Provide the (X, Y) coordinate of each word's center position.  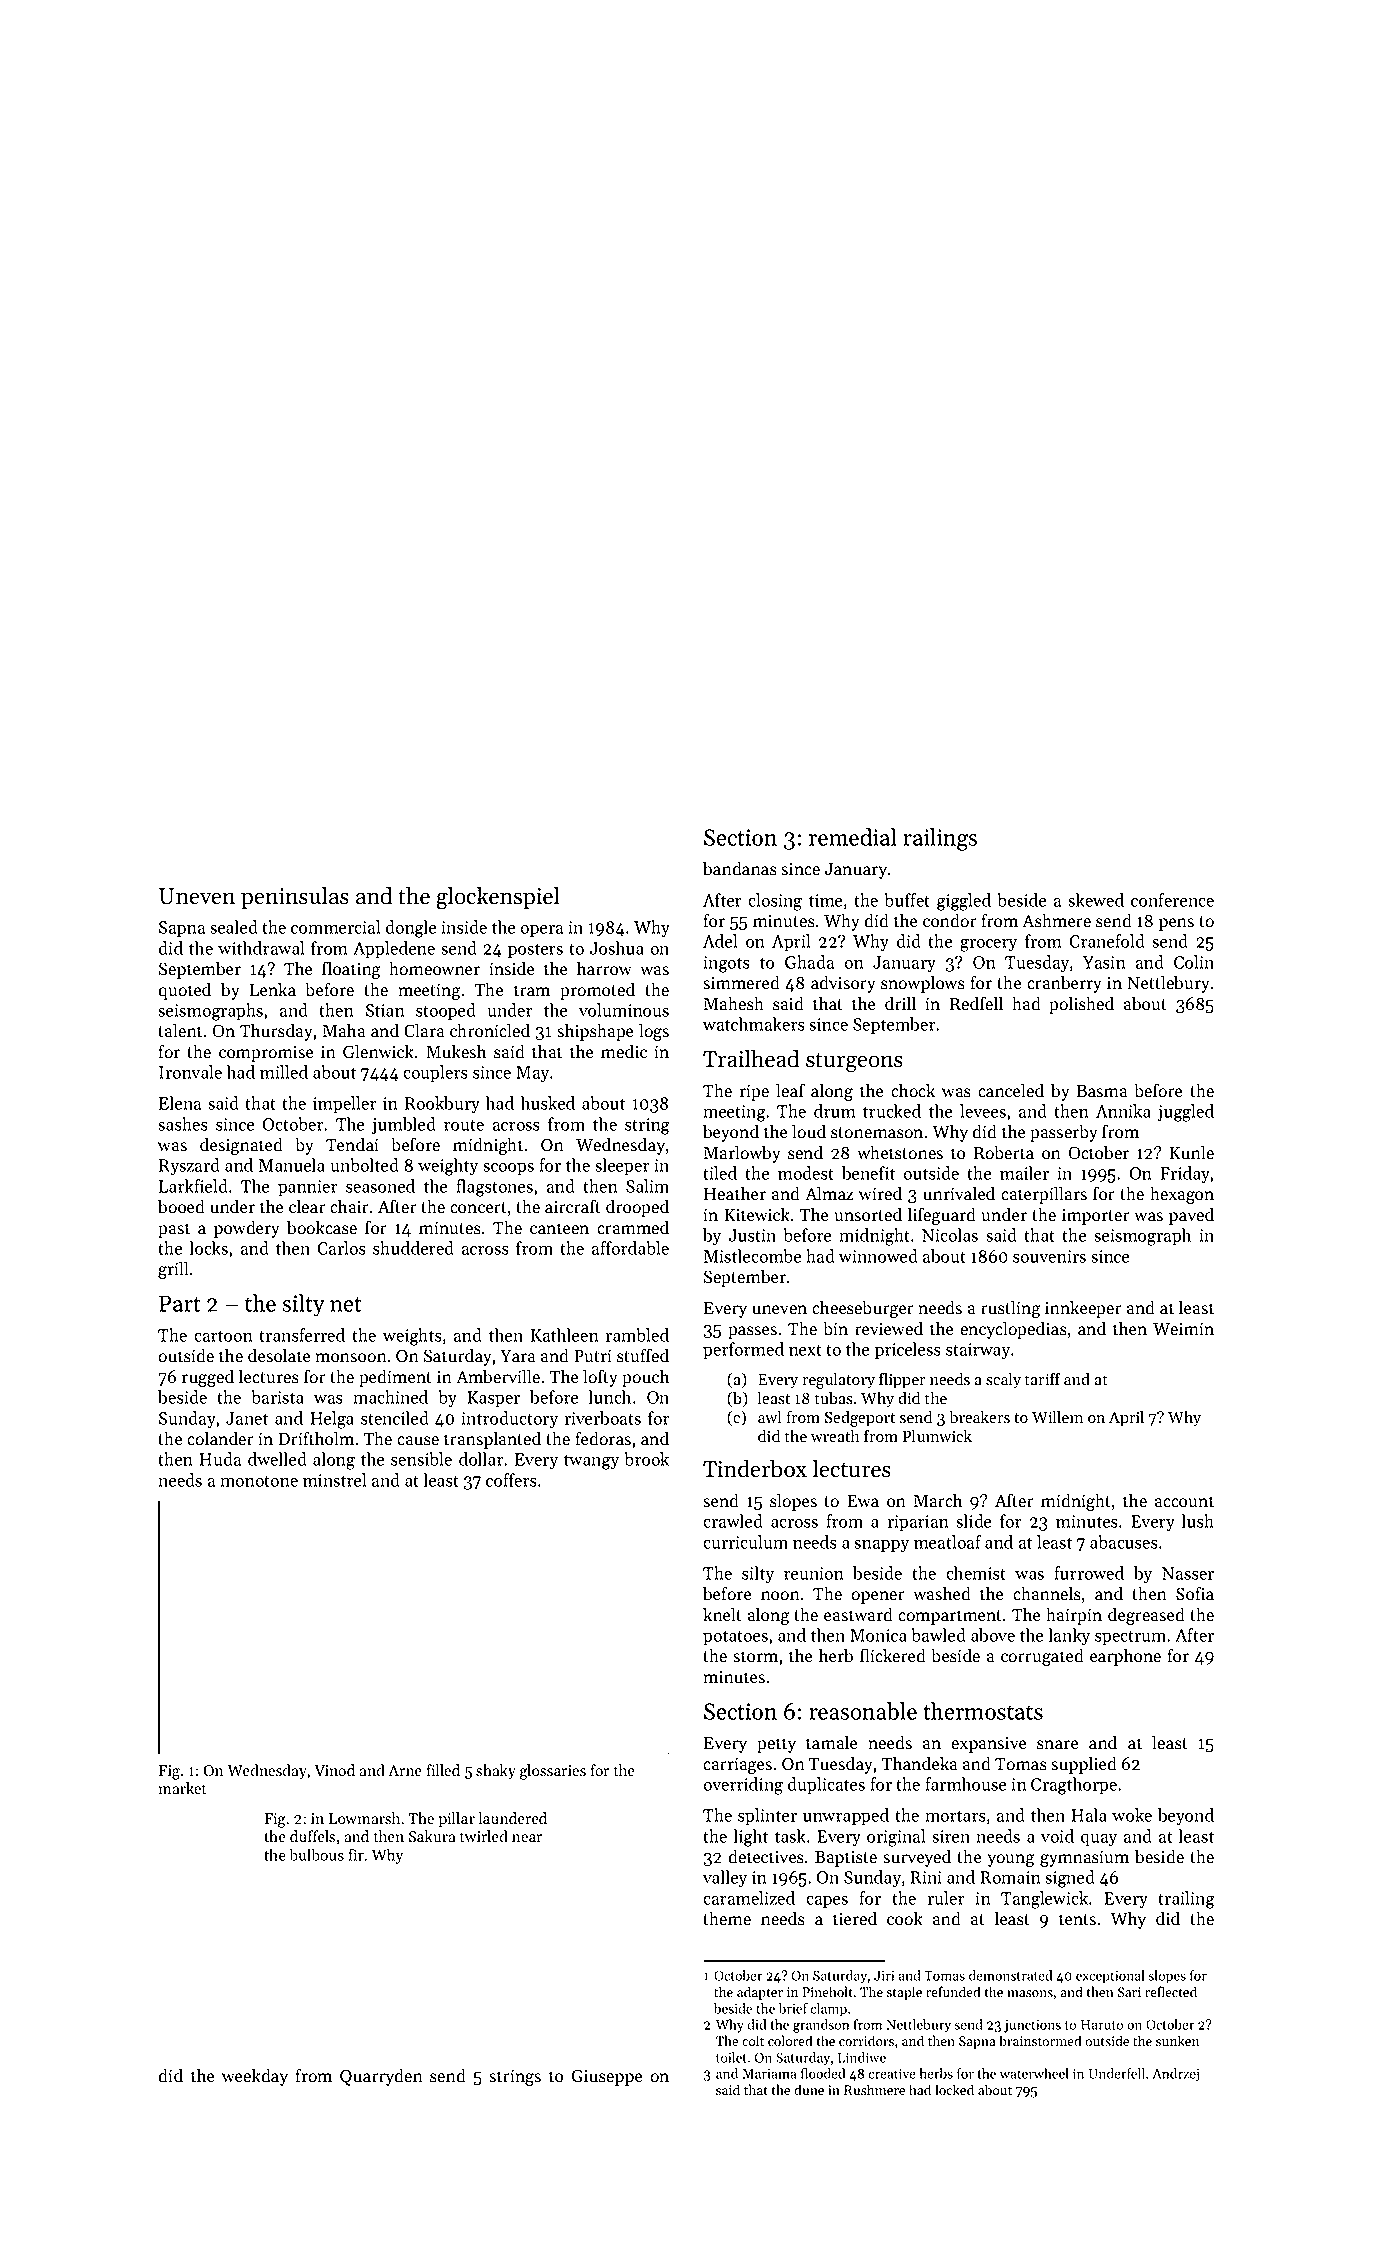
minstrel (334, 1480)
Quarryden (381, 2077)
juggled (1185, 1113)
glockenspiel (497, 898)
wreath (835, 1436)
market (182, 1788)
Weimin (1183, 1329)
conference (1172, 900)
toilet (731, 2057)
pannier (308, 1188)
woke (1132, 1815)
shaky (496, 1772)
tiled (720, 1173)
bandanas (740, 868)
